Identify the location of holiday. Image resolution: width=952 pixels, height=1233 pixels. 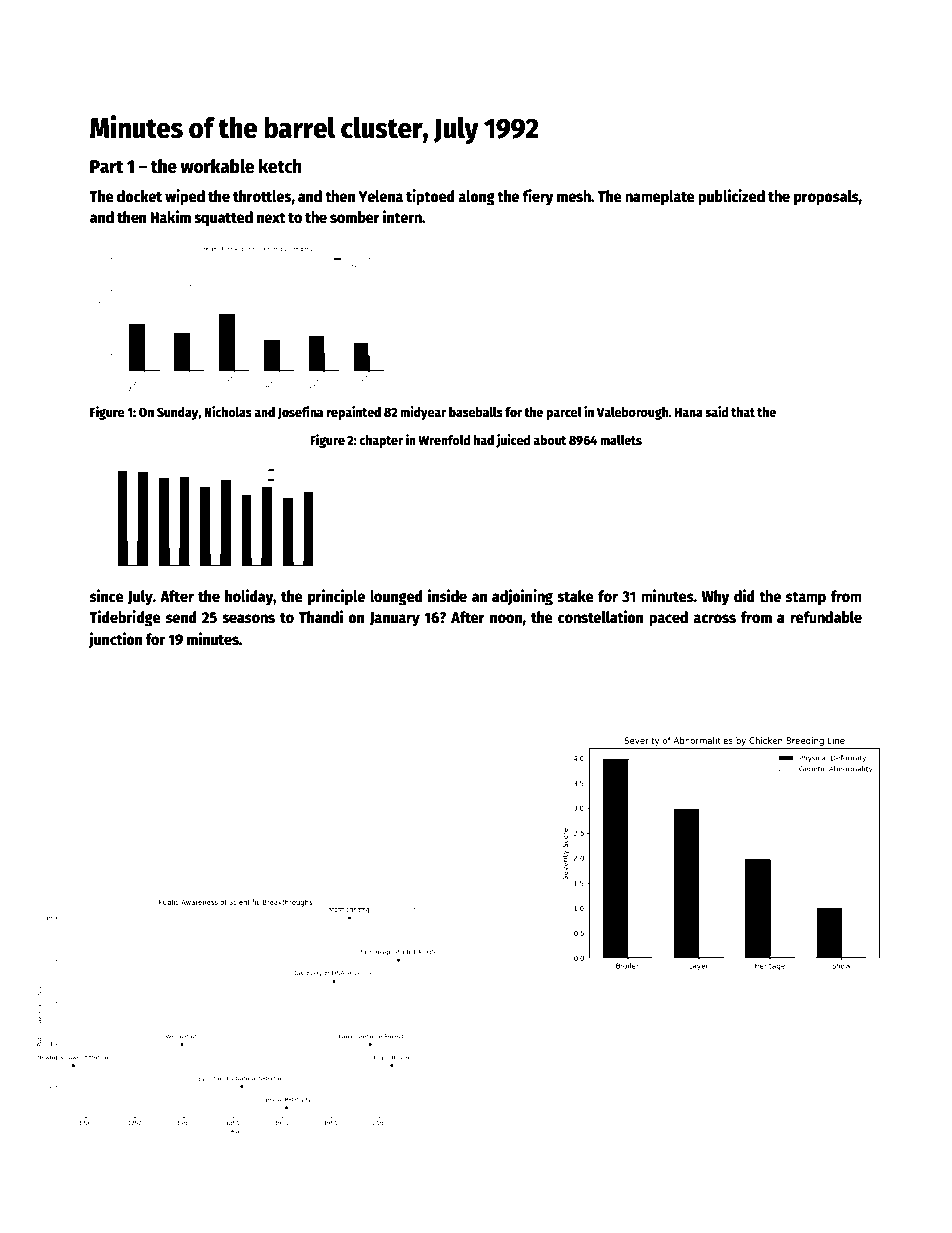
(249, 597).
